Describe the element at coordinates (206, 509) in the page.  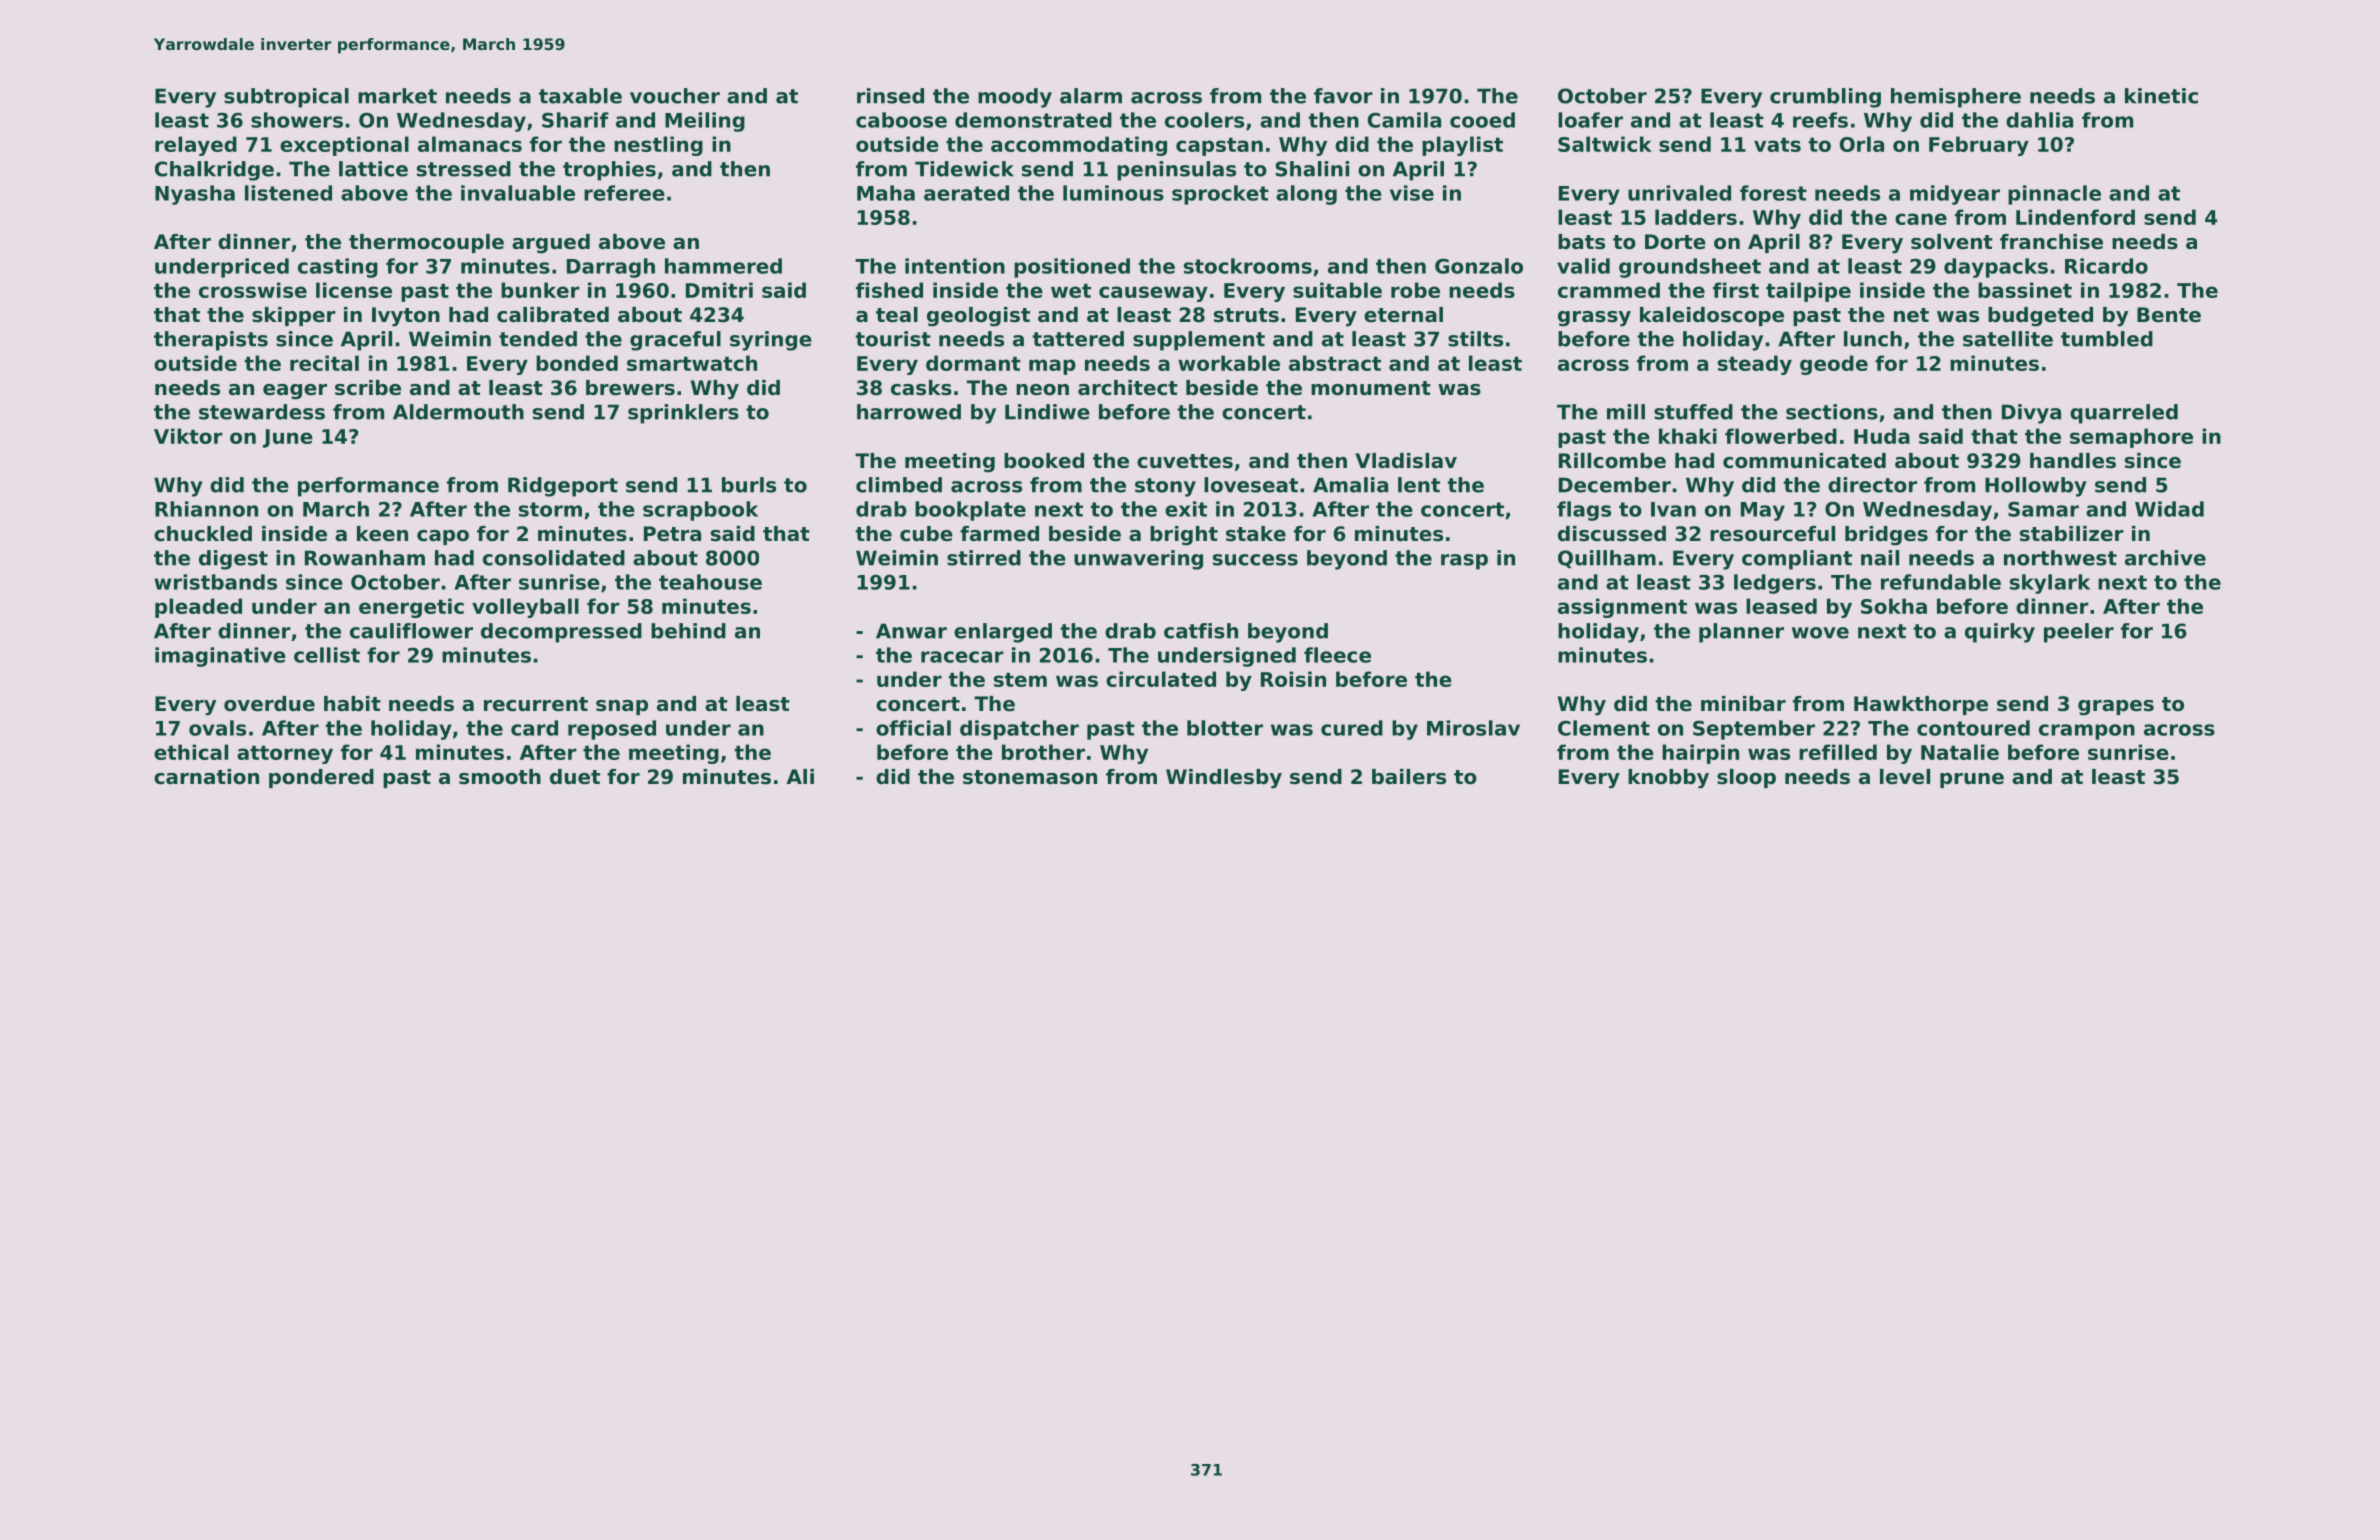
I see `Rhiannon` at that location.
